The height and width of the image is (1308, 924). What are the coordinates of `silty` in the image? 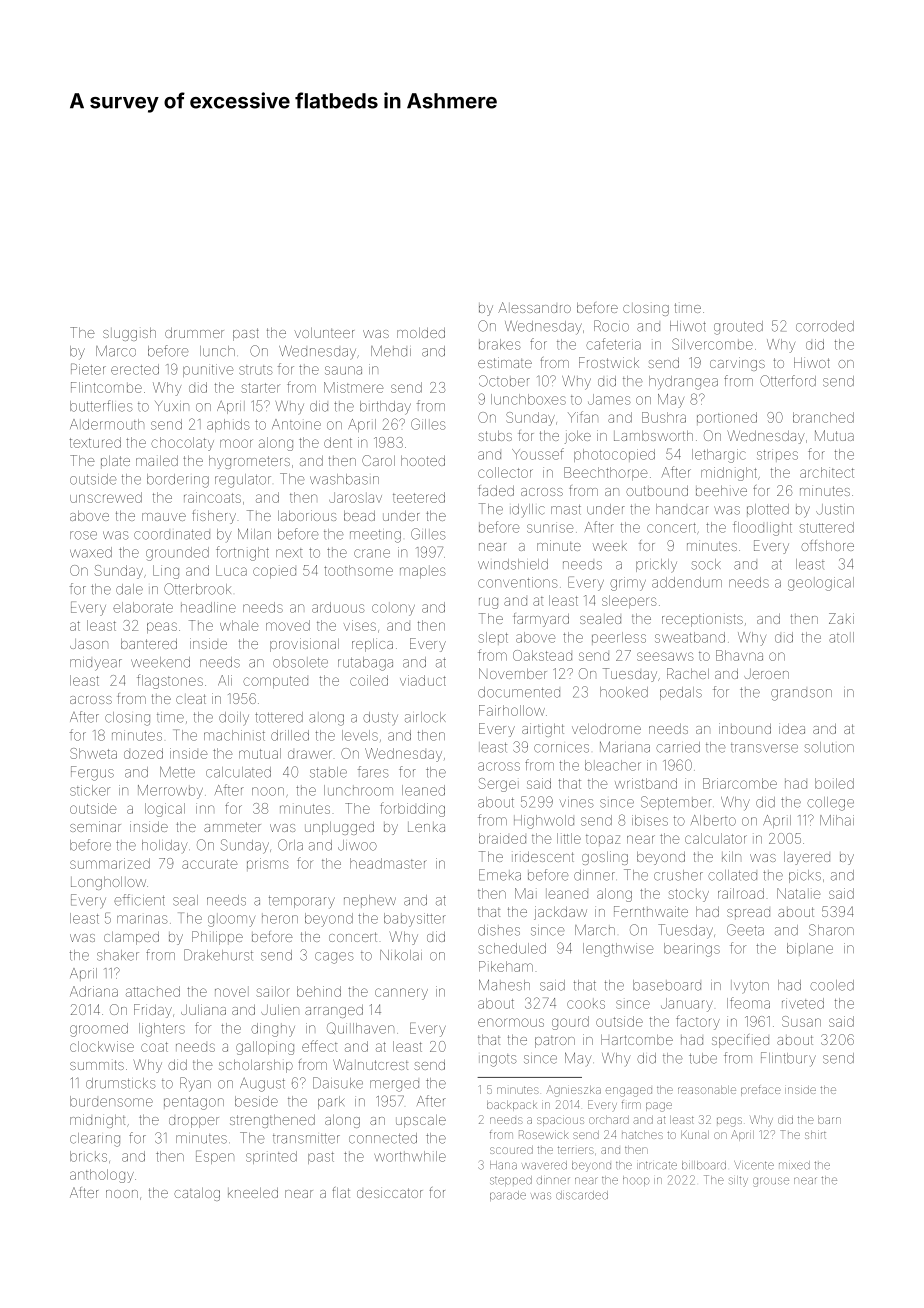 It's located at (738, 1181).
